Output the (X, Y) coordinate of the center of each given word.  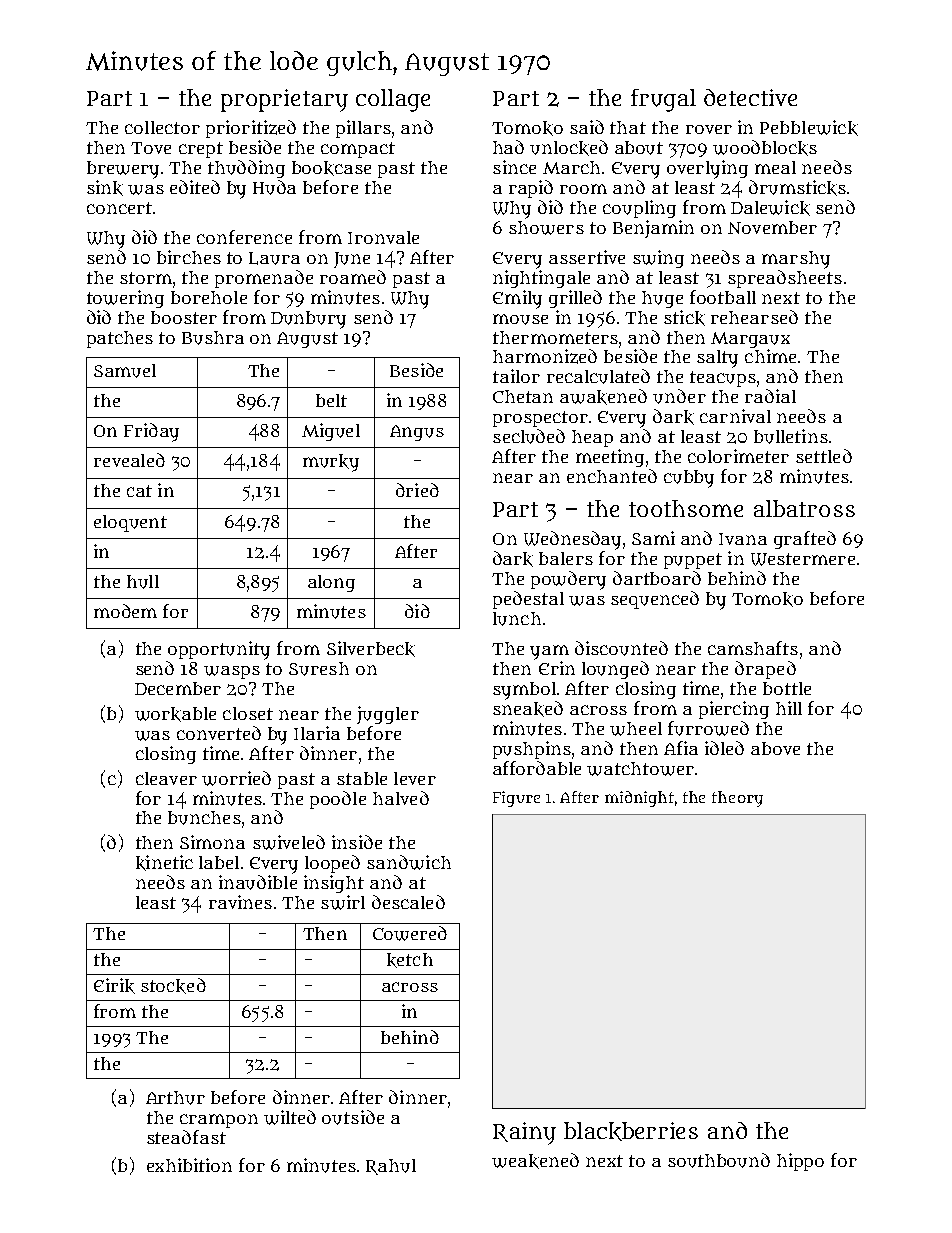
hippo (800, 1162)
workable (175, 714)
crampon (219, 1121)
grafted (805, 540)
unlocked (569, 148)
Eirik (114, 986)
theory (737, 799)
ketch (410, 960)
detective (750, 97)
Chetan (523, 396)
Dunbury (308, 320)
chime (770, 356)
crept (201, 150)
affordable (537, 768)
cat (139, 491)
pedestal (528, 600)
